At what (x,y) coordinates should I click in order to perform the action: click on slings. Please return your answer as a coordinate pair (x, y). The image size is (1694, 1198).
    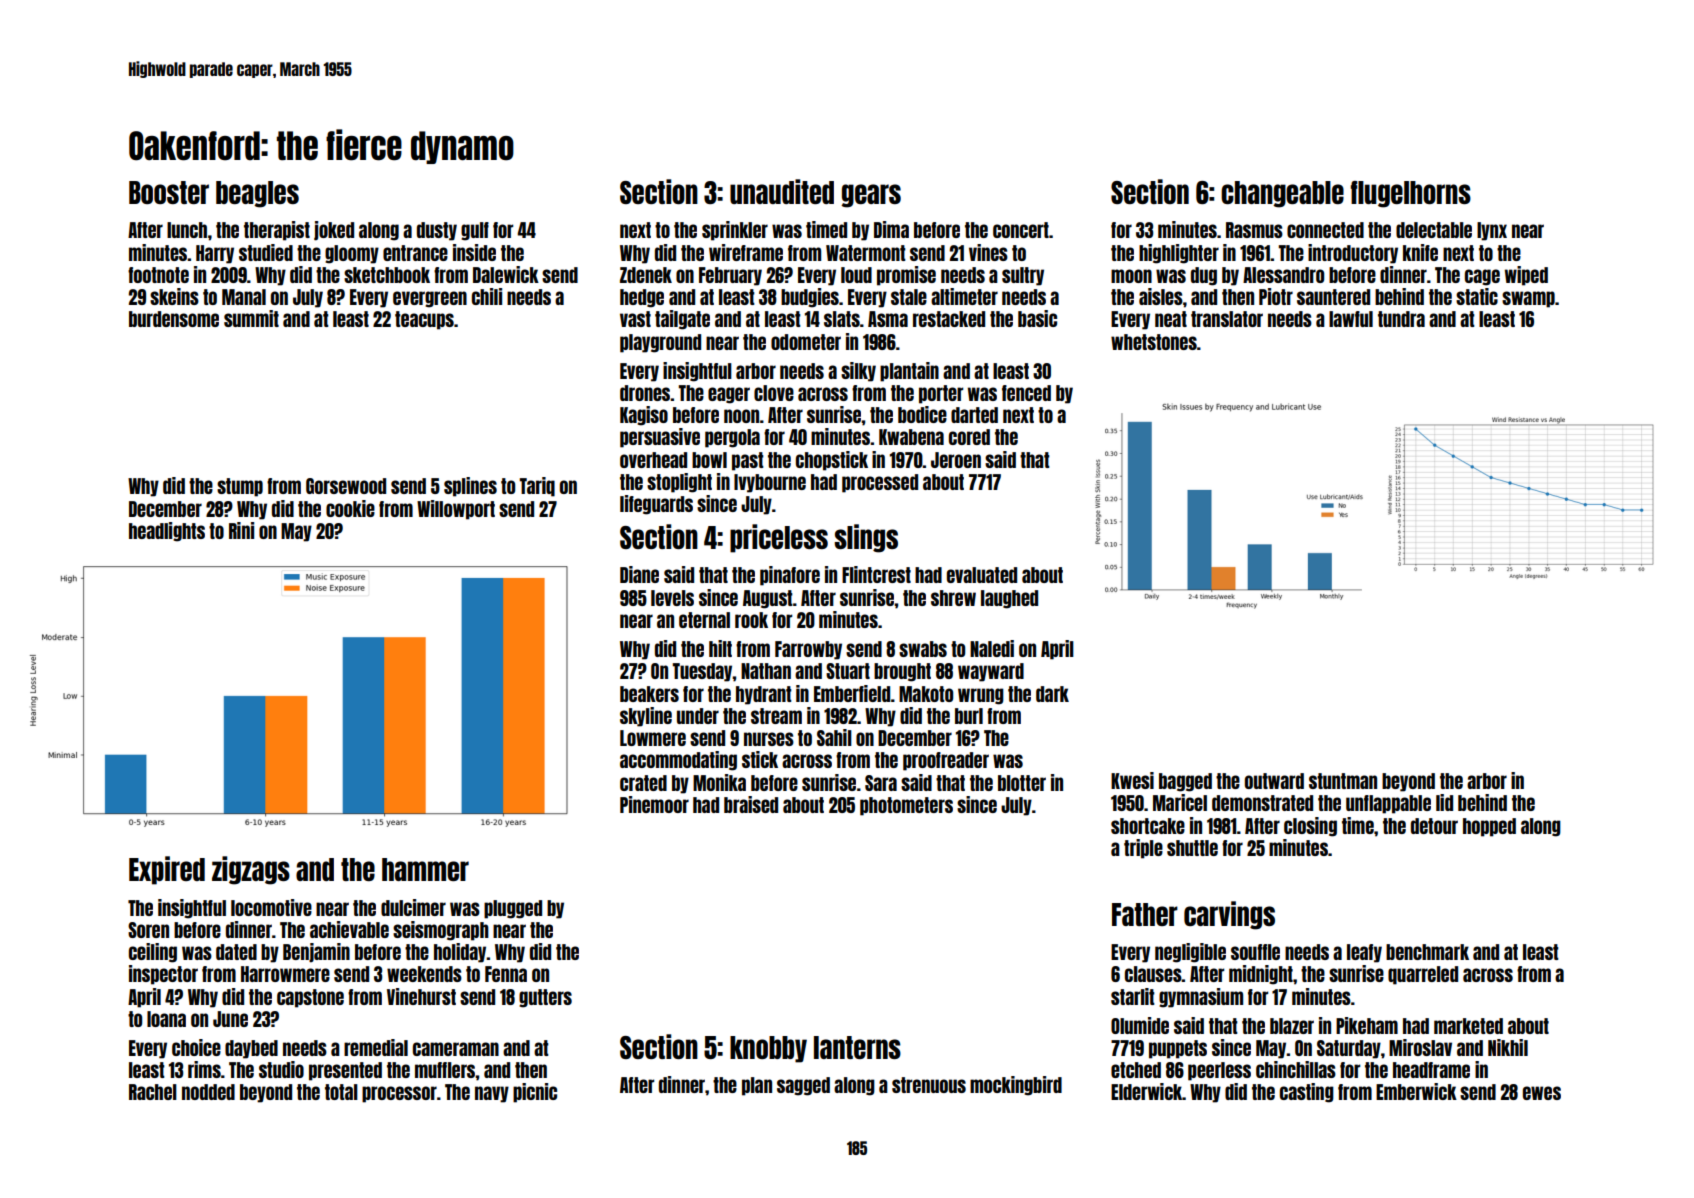
    Looking at the image, I should click on (866, 538).
